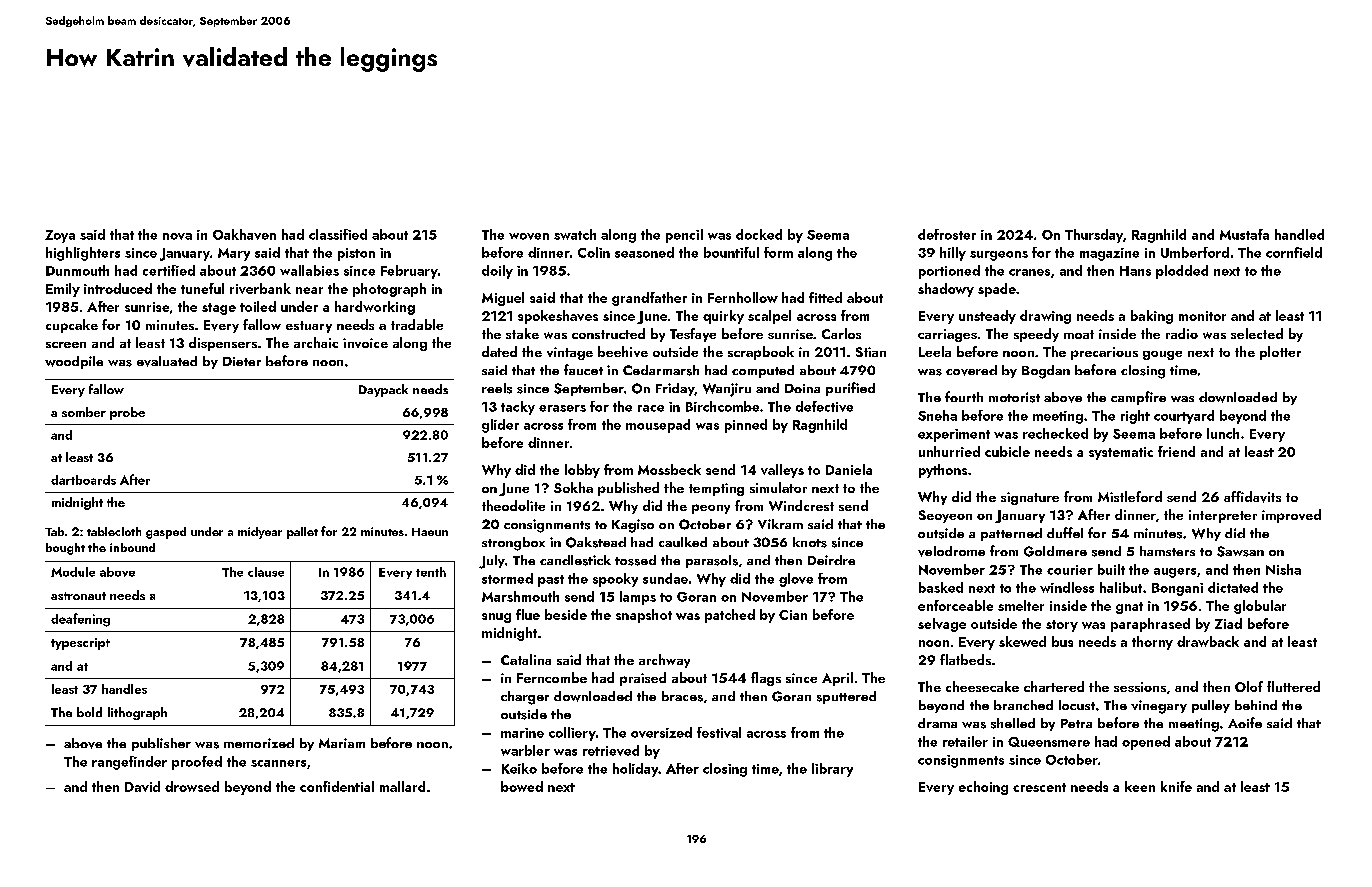 The image size is (1372, 887). I want to click on classified, so click(338, 234).
